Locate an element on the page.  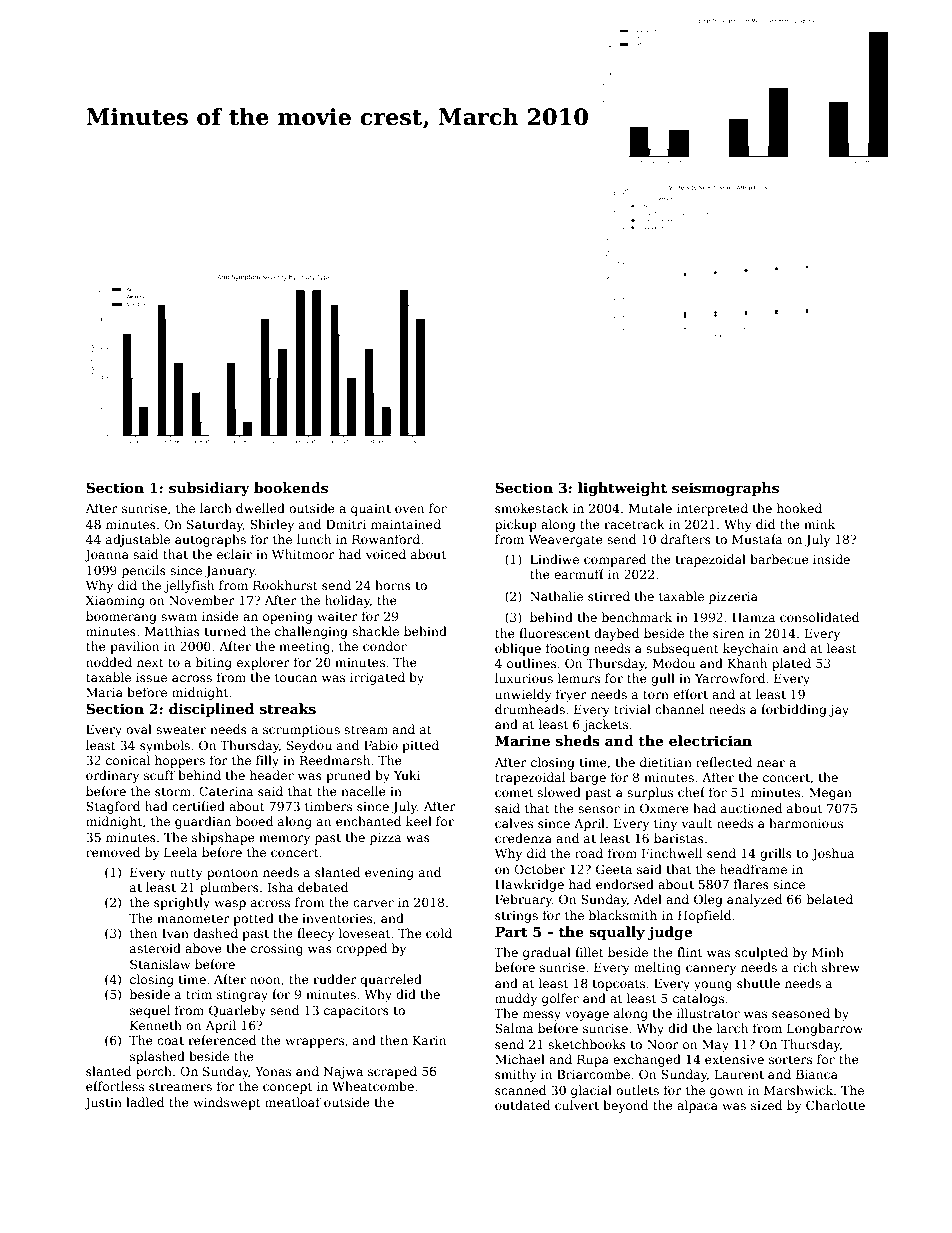
electrician is located at coordinates (710, 740).
